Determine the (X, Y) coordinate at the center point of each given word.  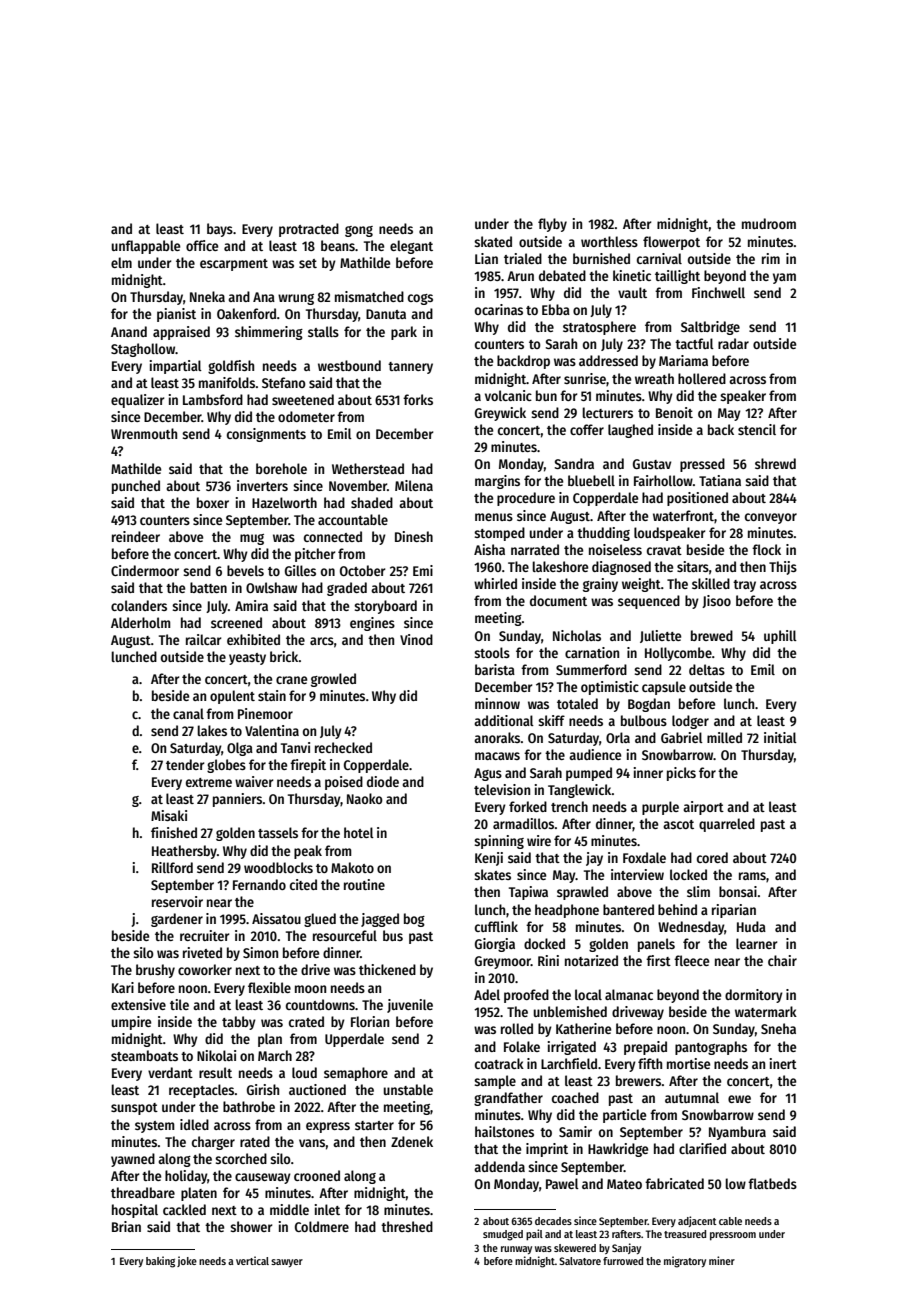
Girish (263, 1089)
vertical (252, 1260)
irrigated (572, 1048)
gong (359, 231)
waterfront (683, 515)
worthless (609, 241)
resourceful (345, 935)
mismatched (369, 296)
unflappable (146, 247)
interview (637, 874)
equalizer (138, 401)
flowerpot (671, 243)
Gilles (300, 570)
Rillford (172, 867)
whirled (495, 583)
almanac (629, 994)
